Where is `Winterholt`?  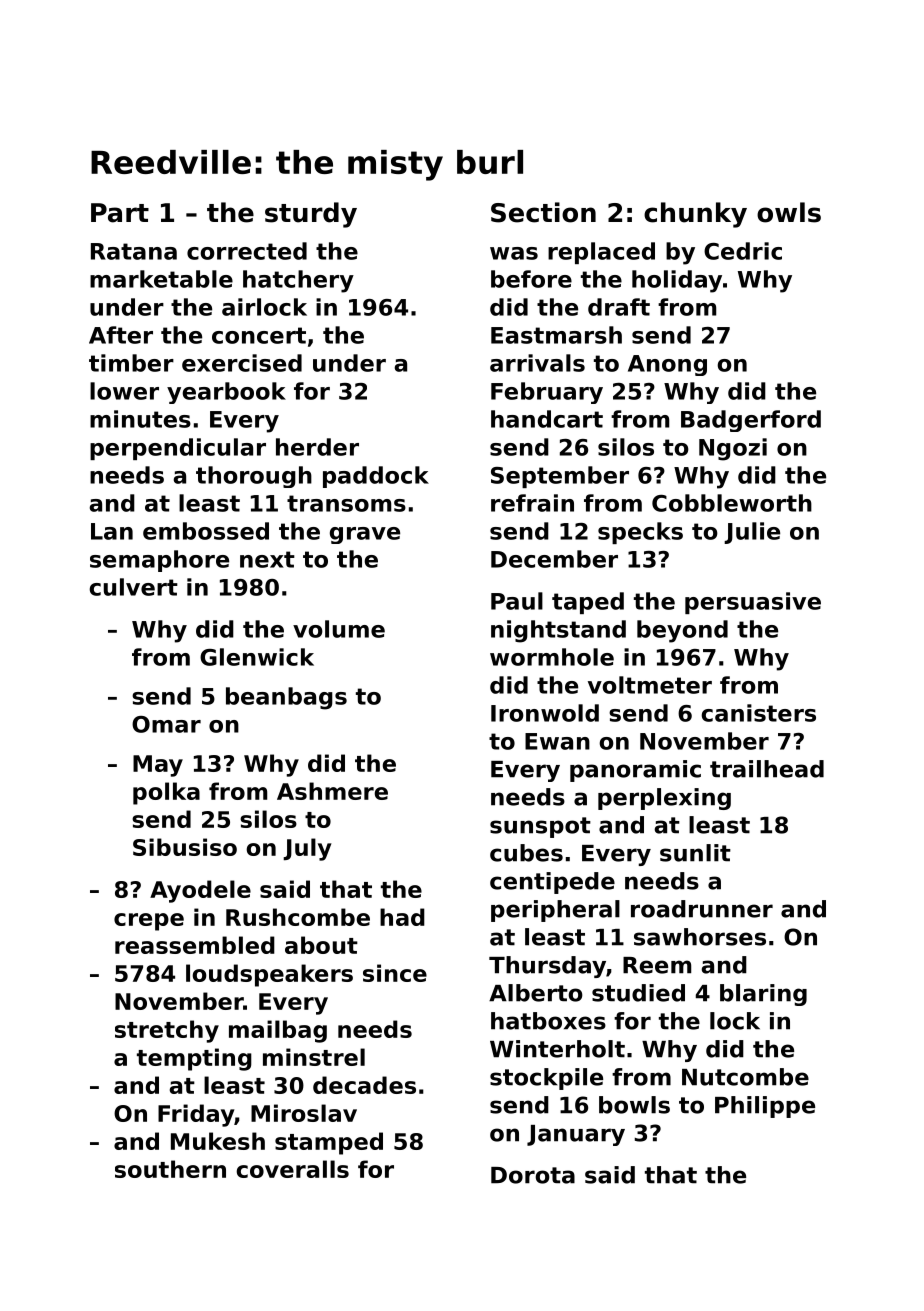
Winterholt is located at coordinates (557, 1049).
